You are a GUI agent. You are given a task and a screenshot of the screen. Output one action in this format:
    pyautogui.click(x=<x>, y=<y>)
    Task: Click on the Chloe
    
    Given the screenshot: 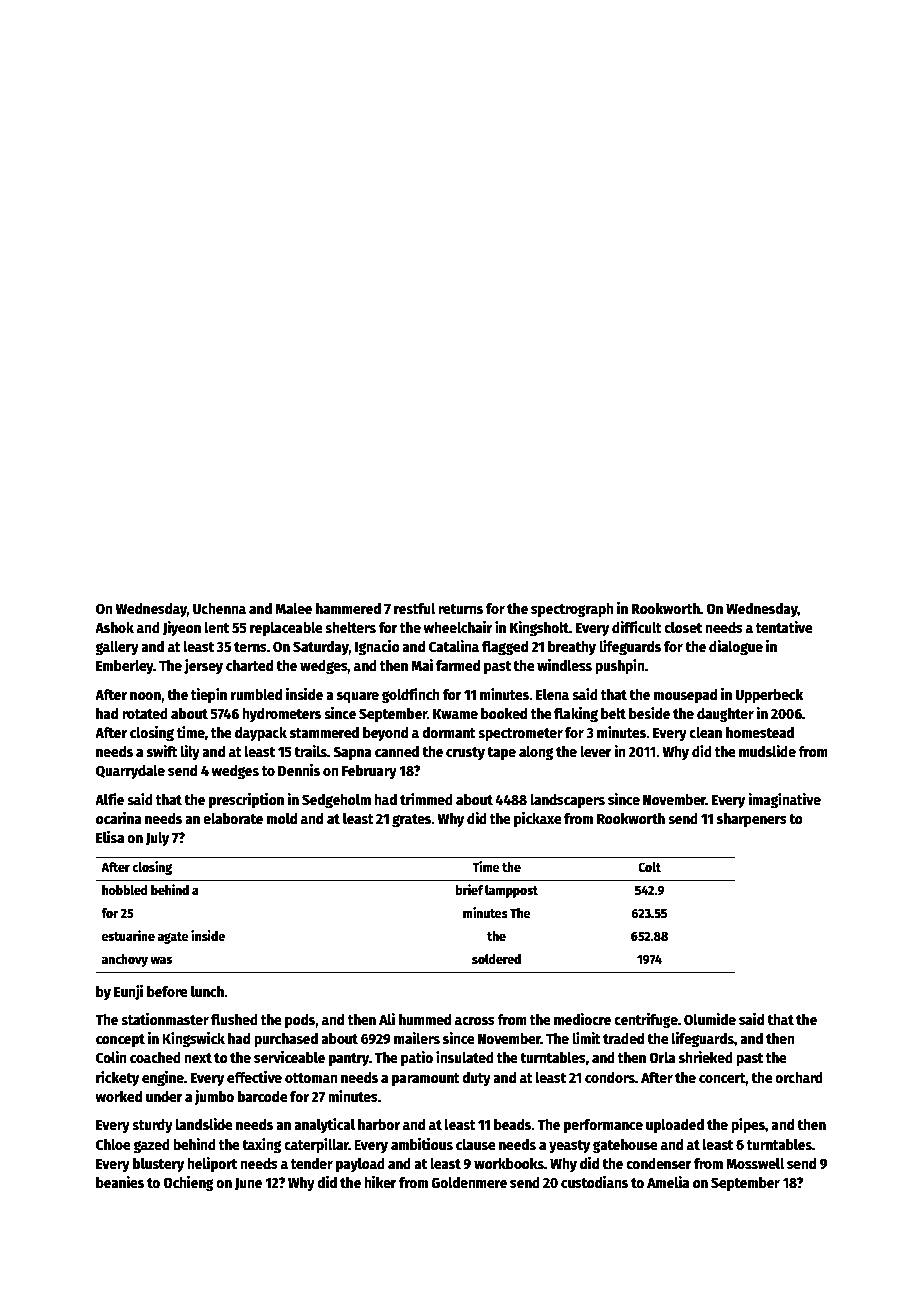 What is the action you would take?
    pyautogui.click(x=113, y=1144)
